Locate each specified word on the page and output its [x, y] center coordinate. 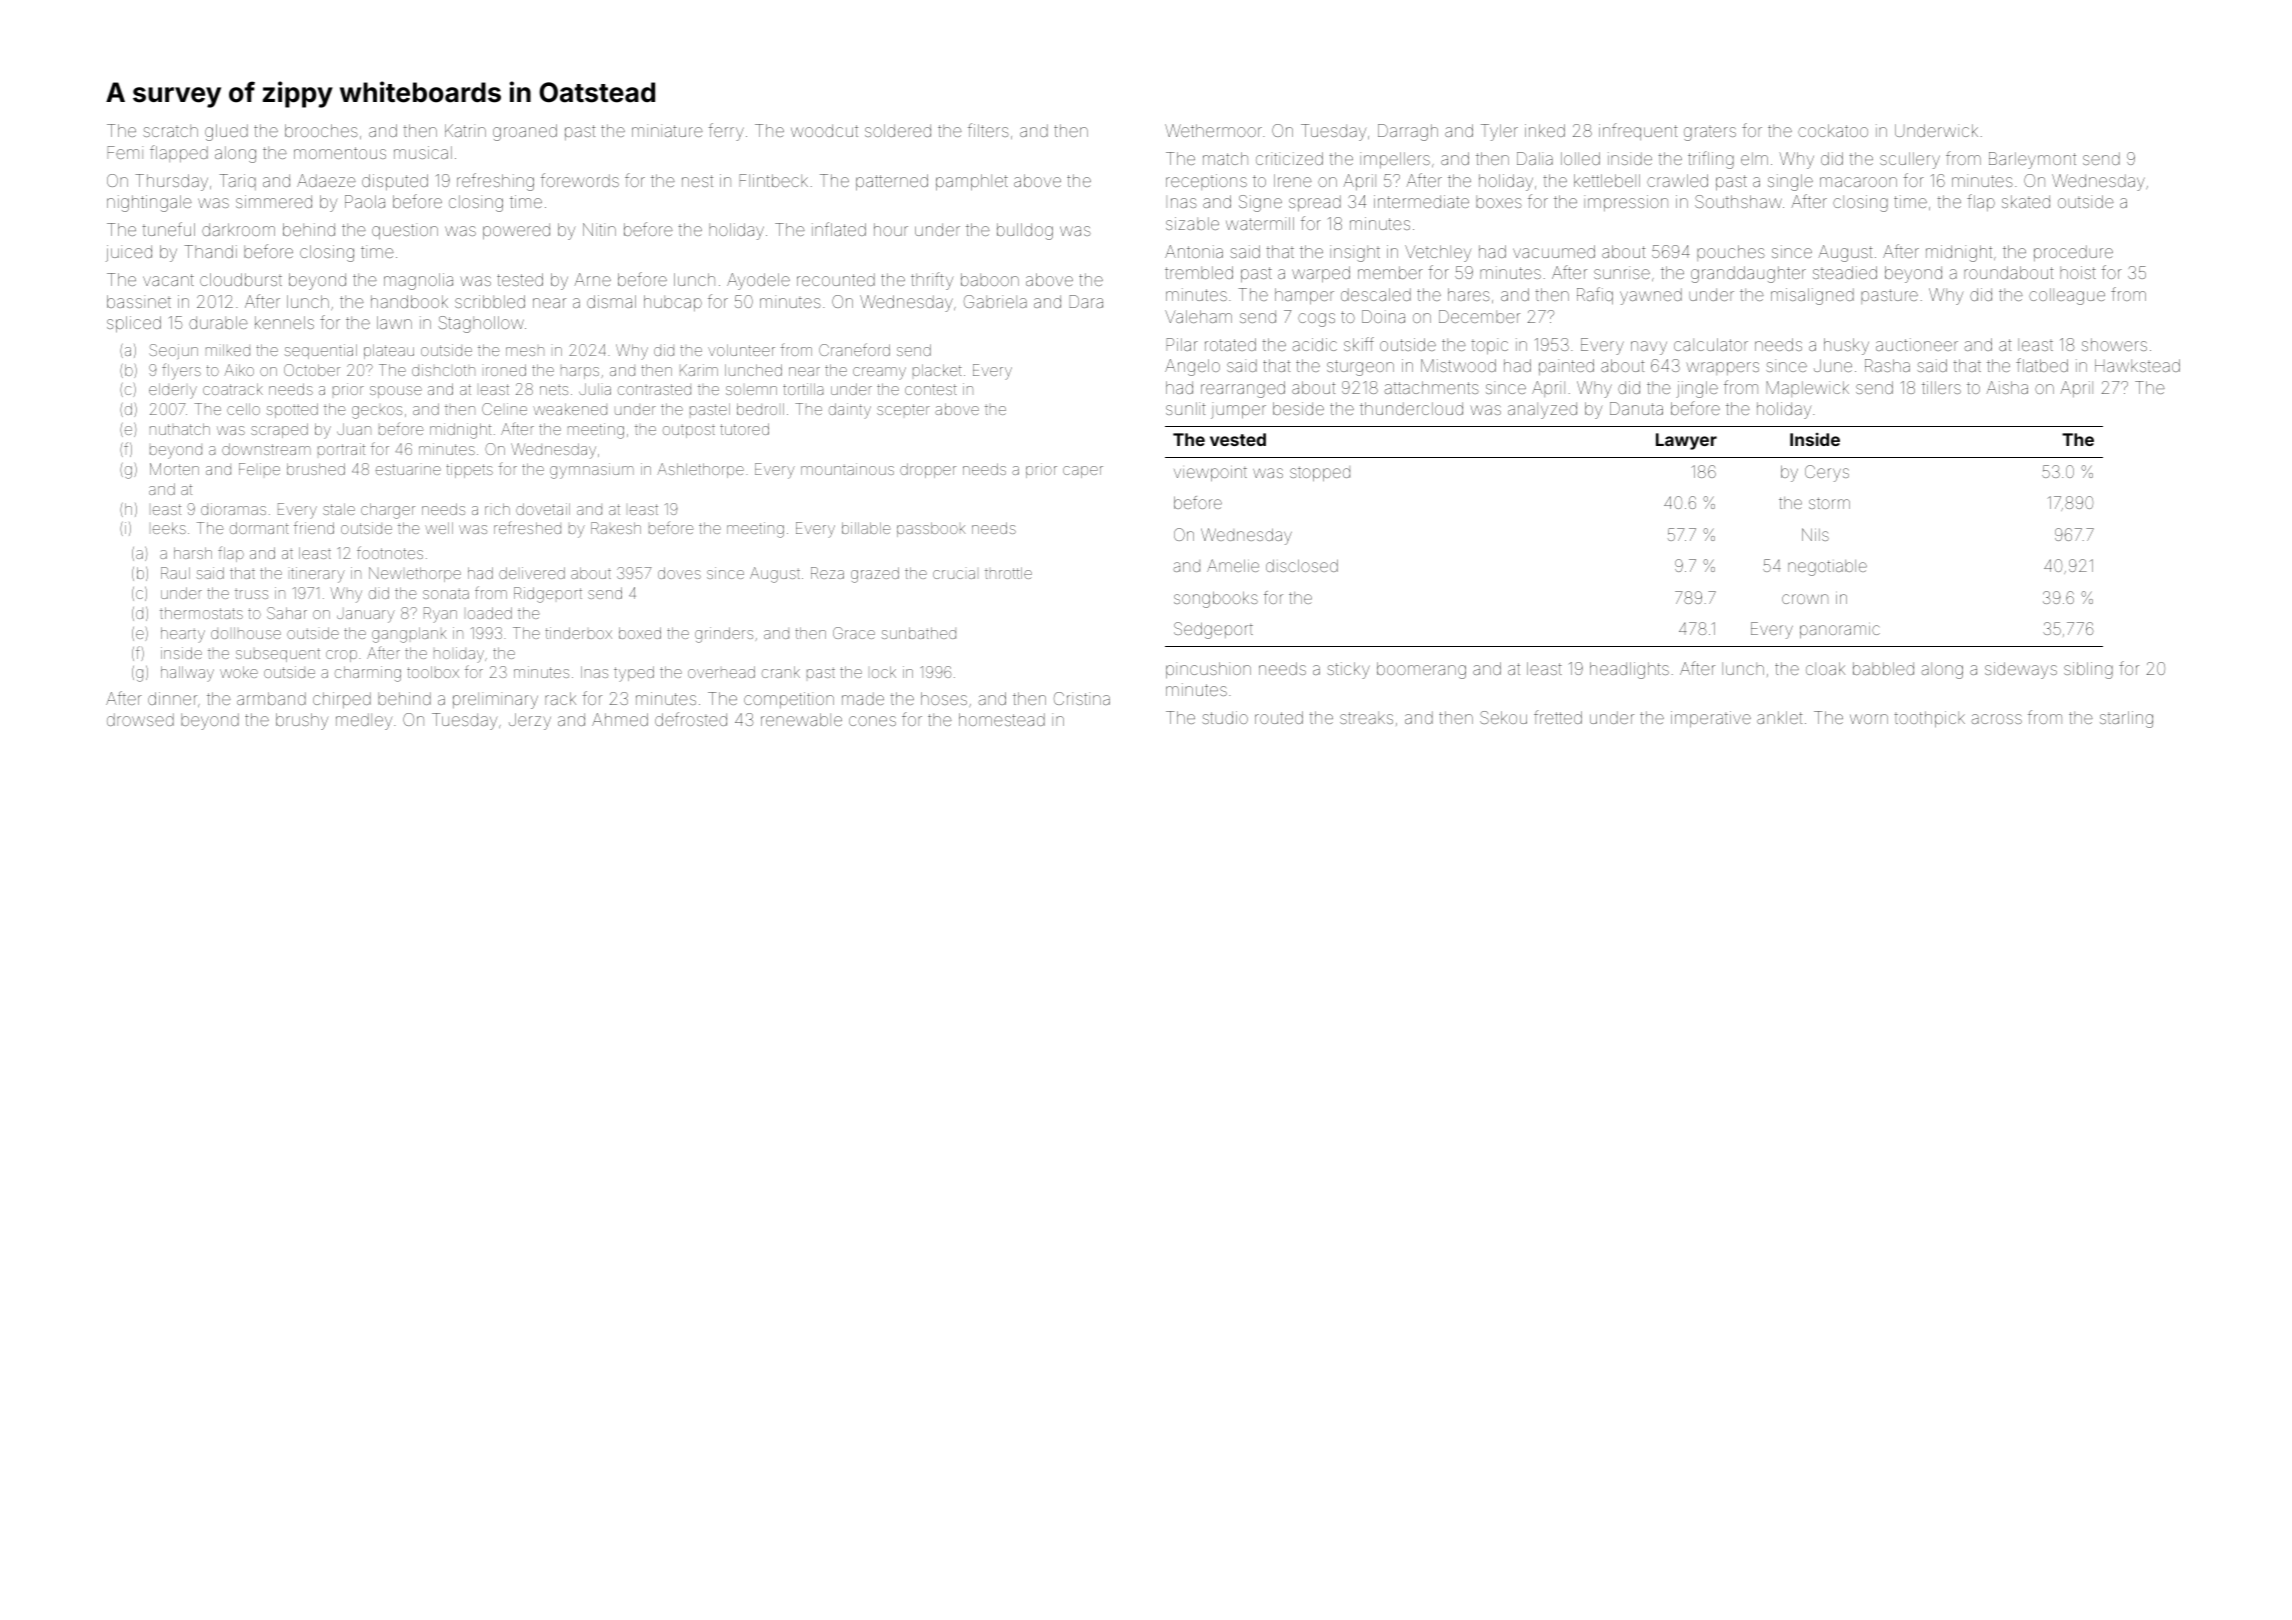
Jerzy [530, 721]
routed [1279, 717]
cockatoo [1833, 130]
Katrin [465, 130]
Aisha [2007, 387]
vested [1238, 439]
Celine [504, 409]
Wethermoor [1213, 130]
